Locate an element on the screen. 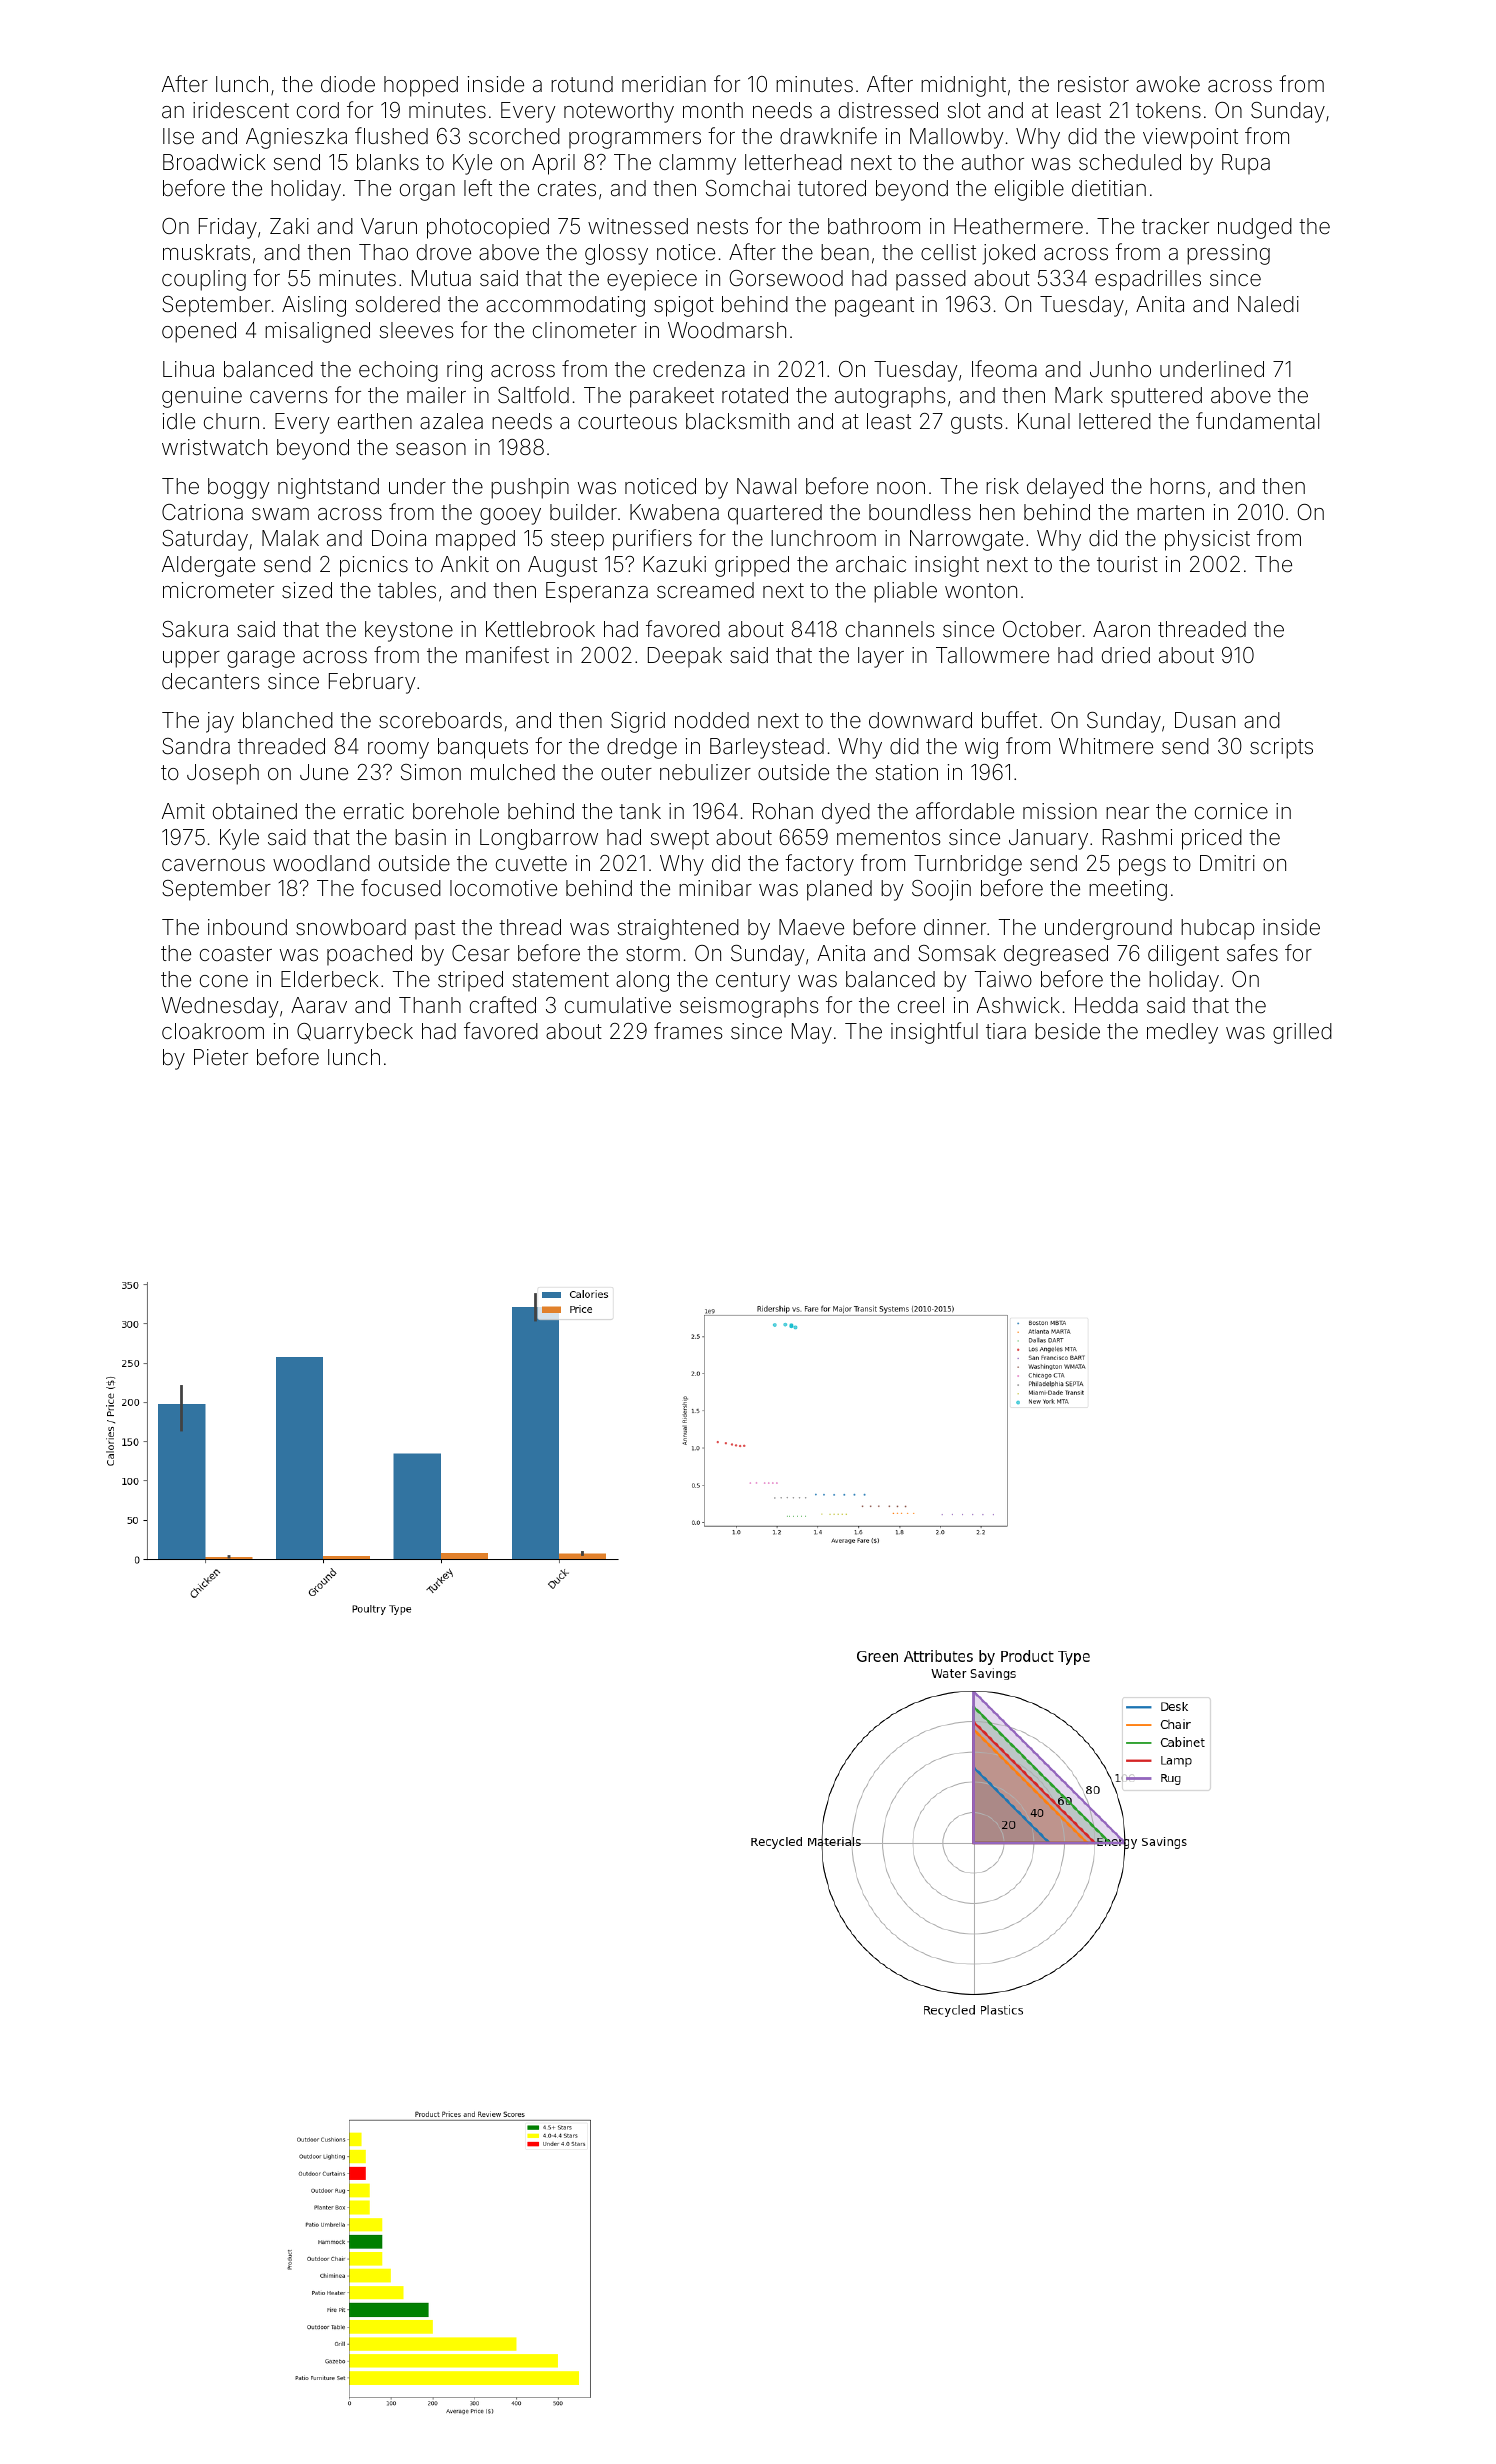 This screenshot has width=1496, height=2464. keystone is located at coordinates (409, 631).
